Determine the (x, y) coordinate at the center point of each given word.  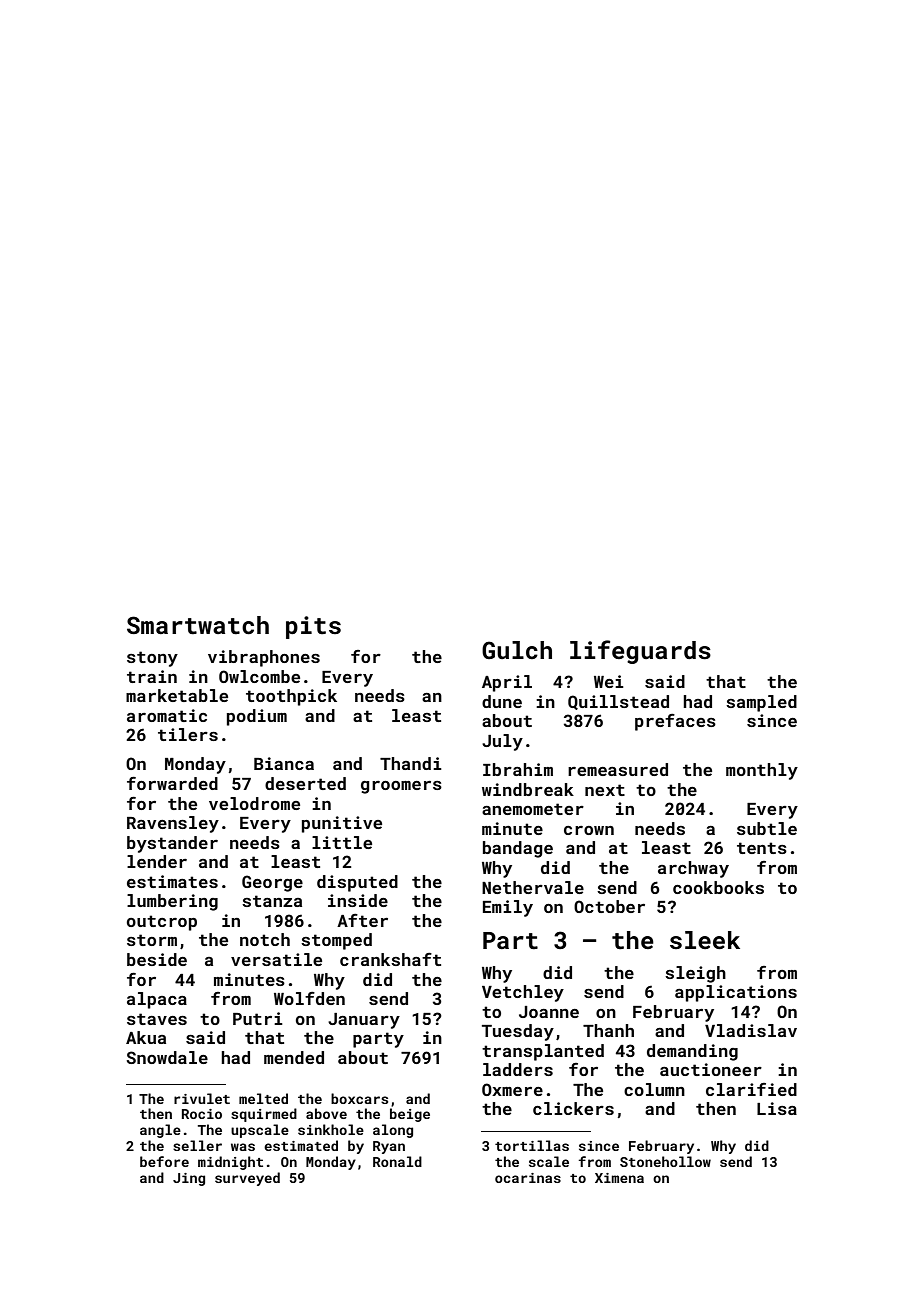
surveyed (247, 1179)
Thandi (411, 763)
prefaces (675, 722)
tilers (188, 734)
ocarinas (528, 1178)
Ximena (619, 1178)
